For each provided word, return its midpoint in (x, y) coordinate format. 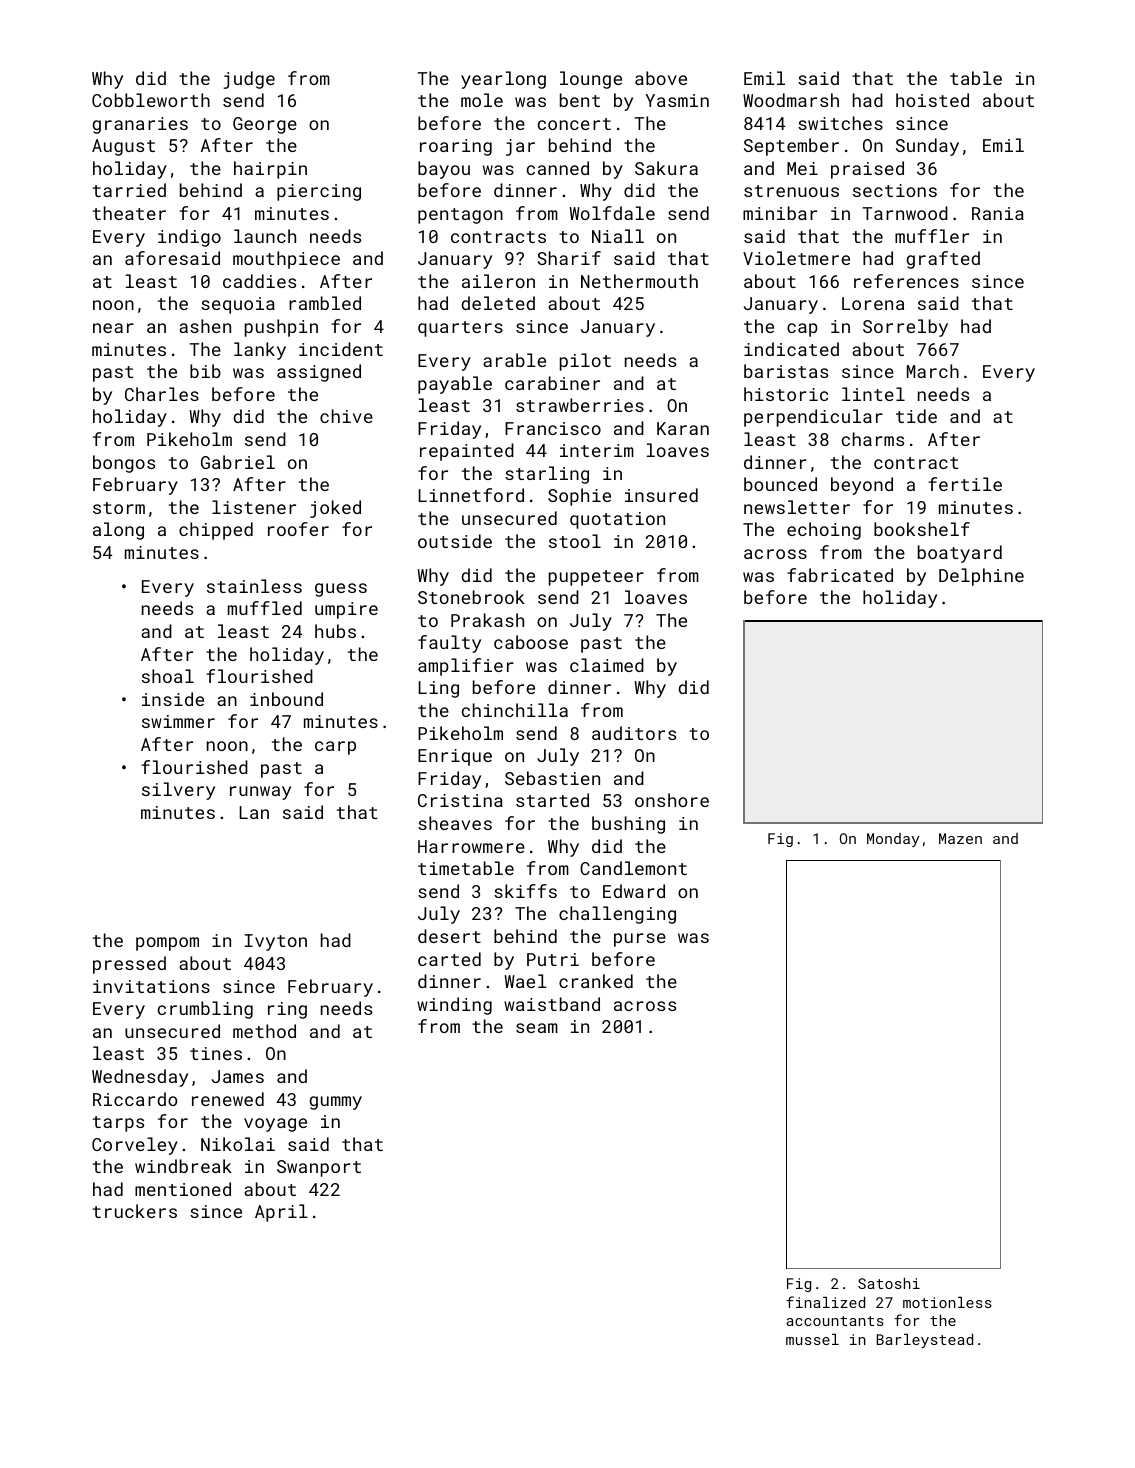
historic (786, 394)
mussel (812, 1339)
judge (249, 80)
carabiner (552, 383)
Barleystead (925, 1341)
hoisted (932, 100)
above (661, 78)
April (281, 1213)
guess (341, 590)
